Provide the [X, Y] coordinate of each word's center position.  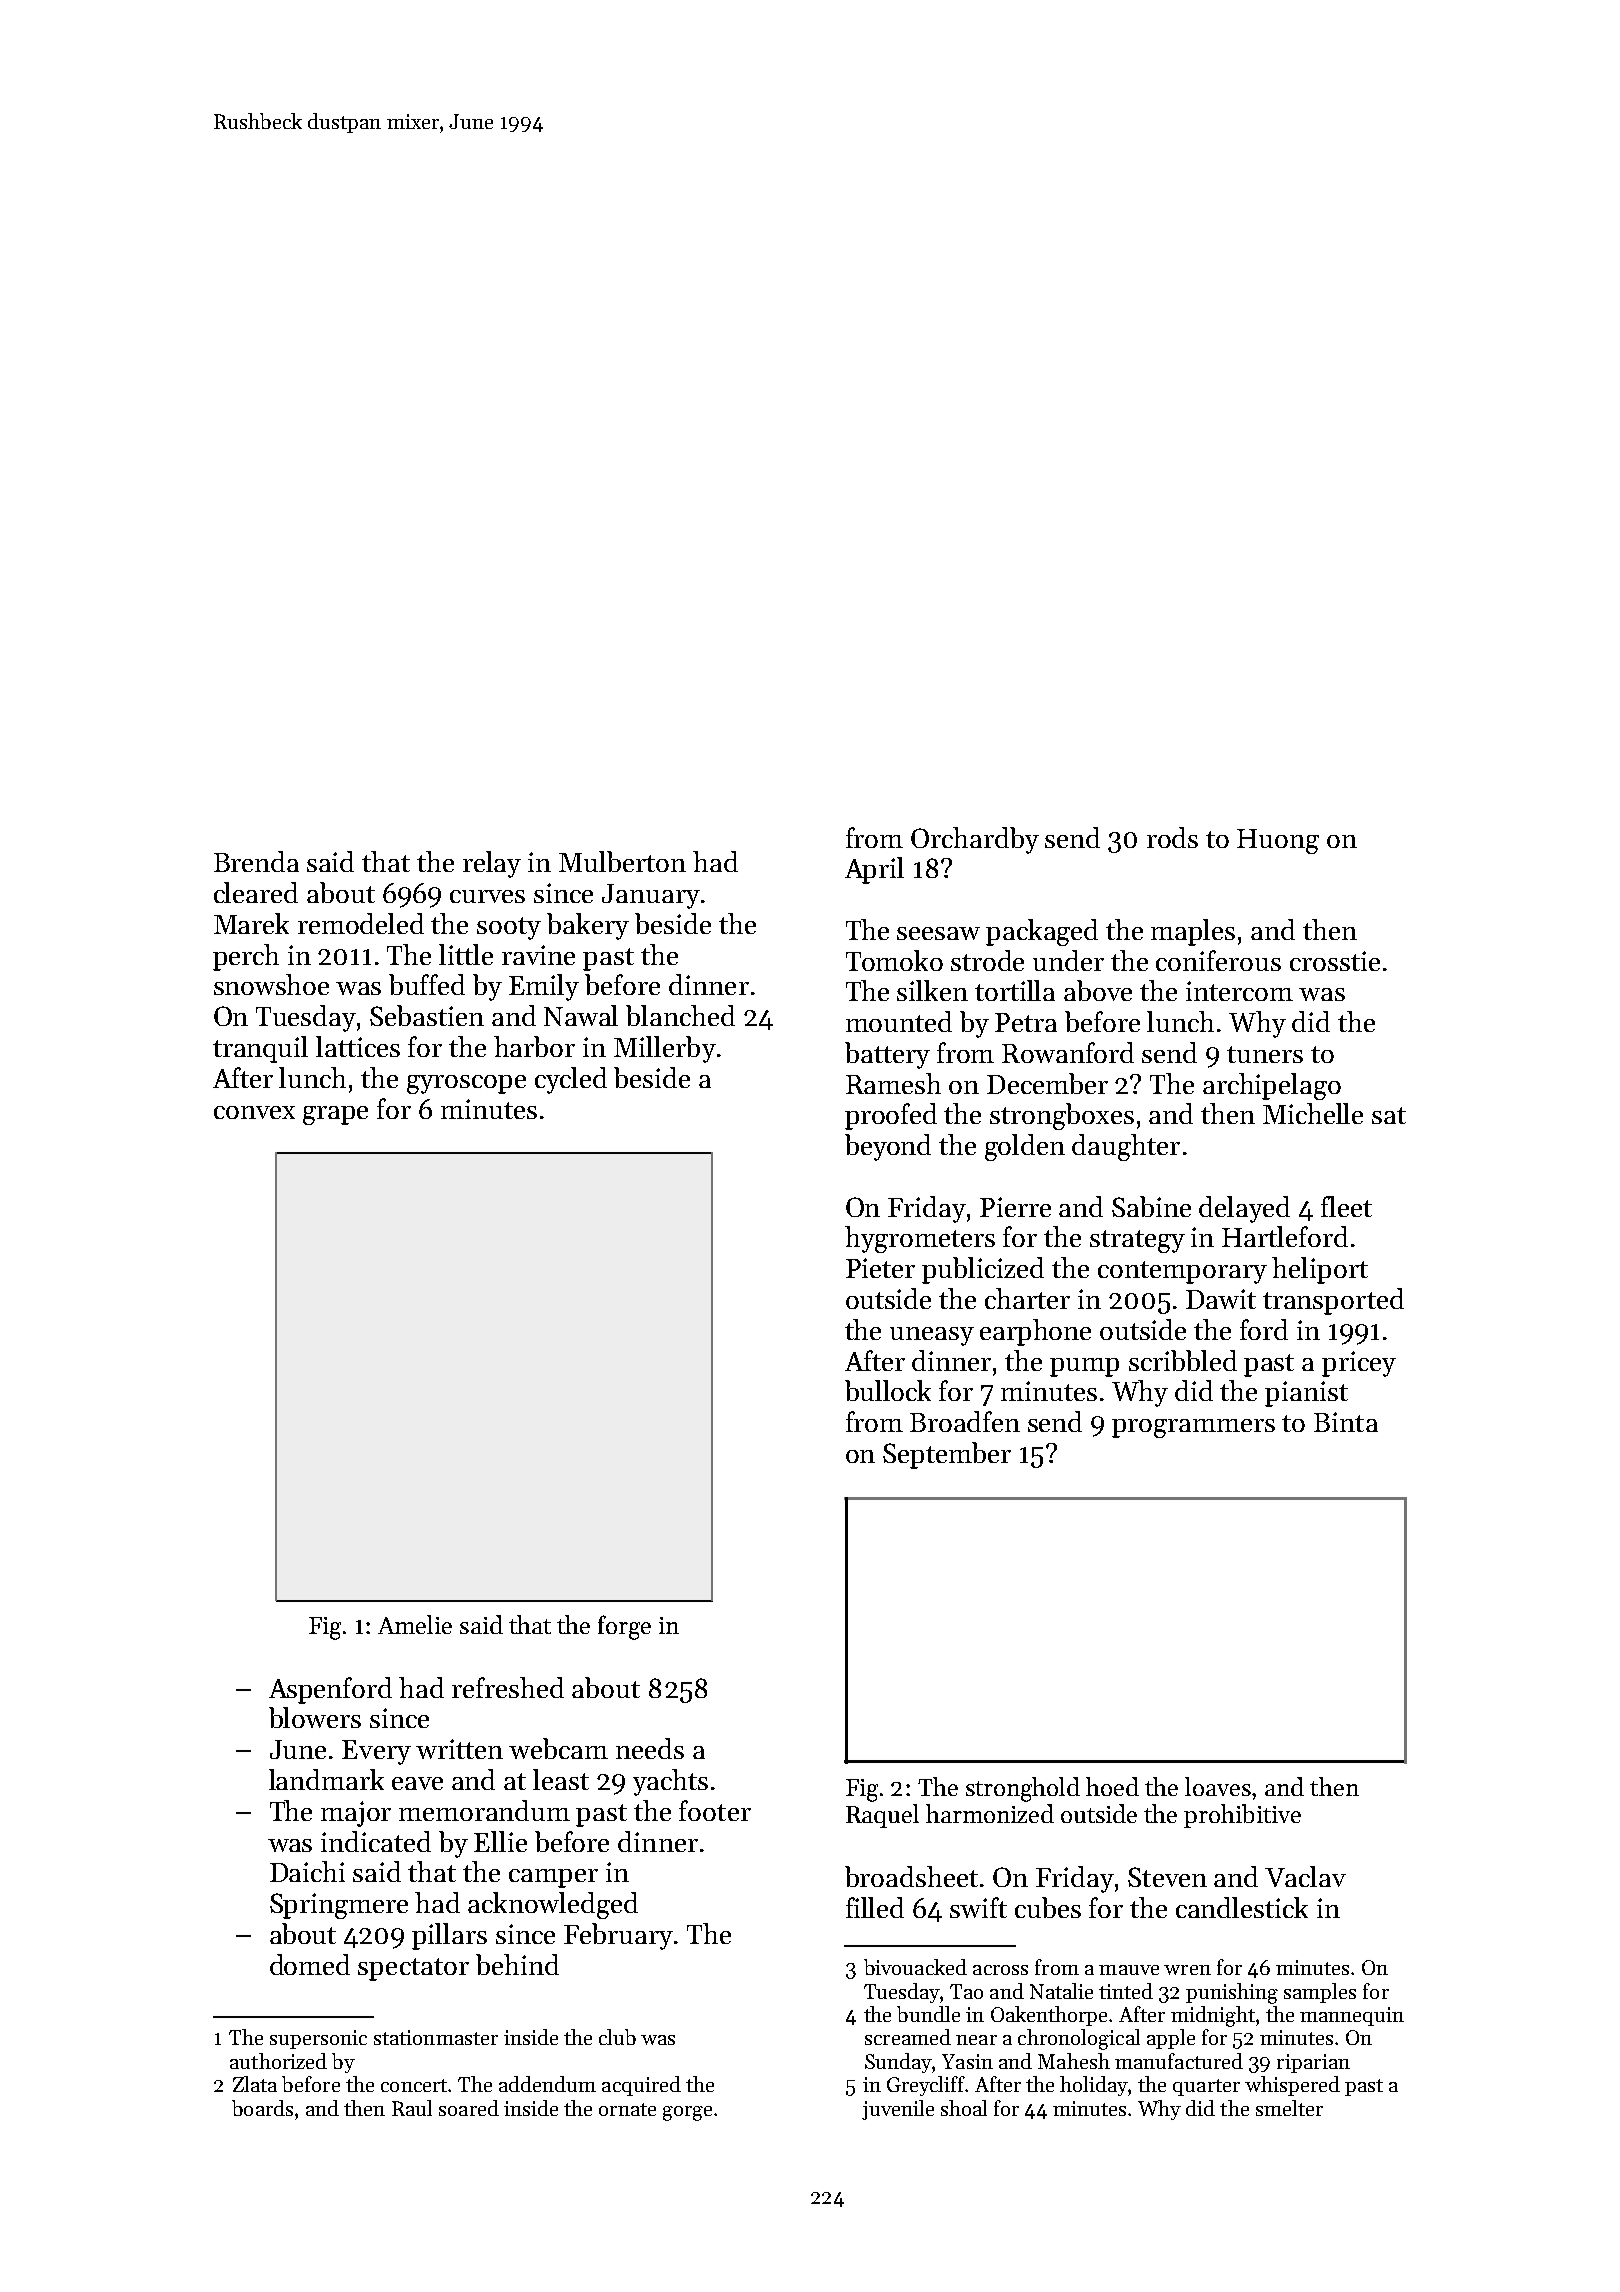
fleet [1346, 1206]
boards [262, 2108]
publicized [983, 1270]
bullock [888, 1390]
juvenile [898, 2110]
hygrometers [920, 1239]
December [1047, 1083]
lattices [358, 1046]
